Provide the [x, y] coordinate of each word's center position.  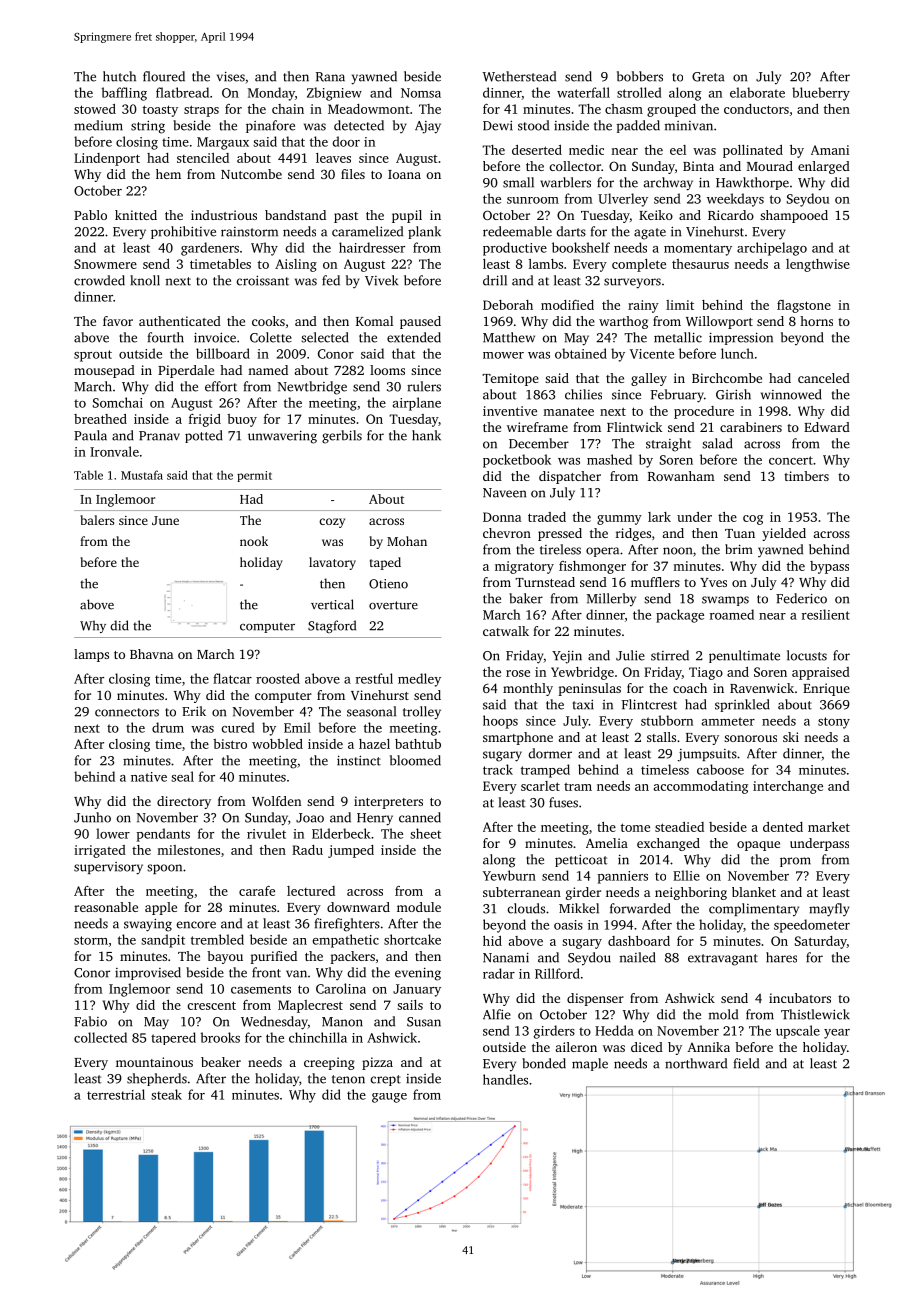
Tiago [706, 673]
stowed [95, 109]
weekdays [735, 200]
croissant [263, 280]
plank [424, 232]
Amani [830, 150]
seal [182, 776]
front [266, 972]
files [353, 174]
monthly [528, 689]
